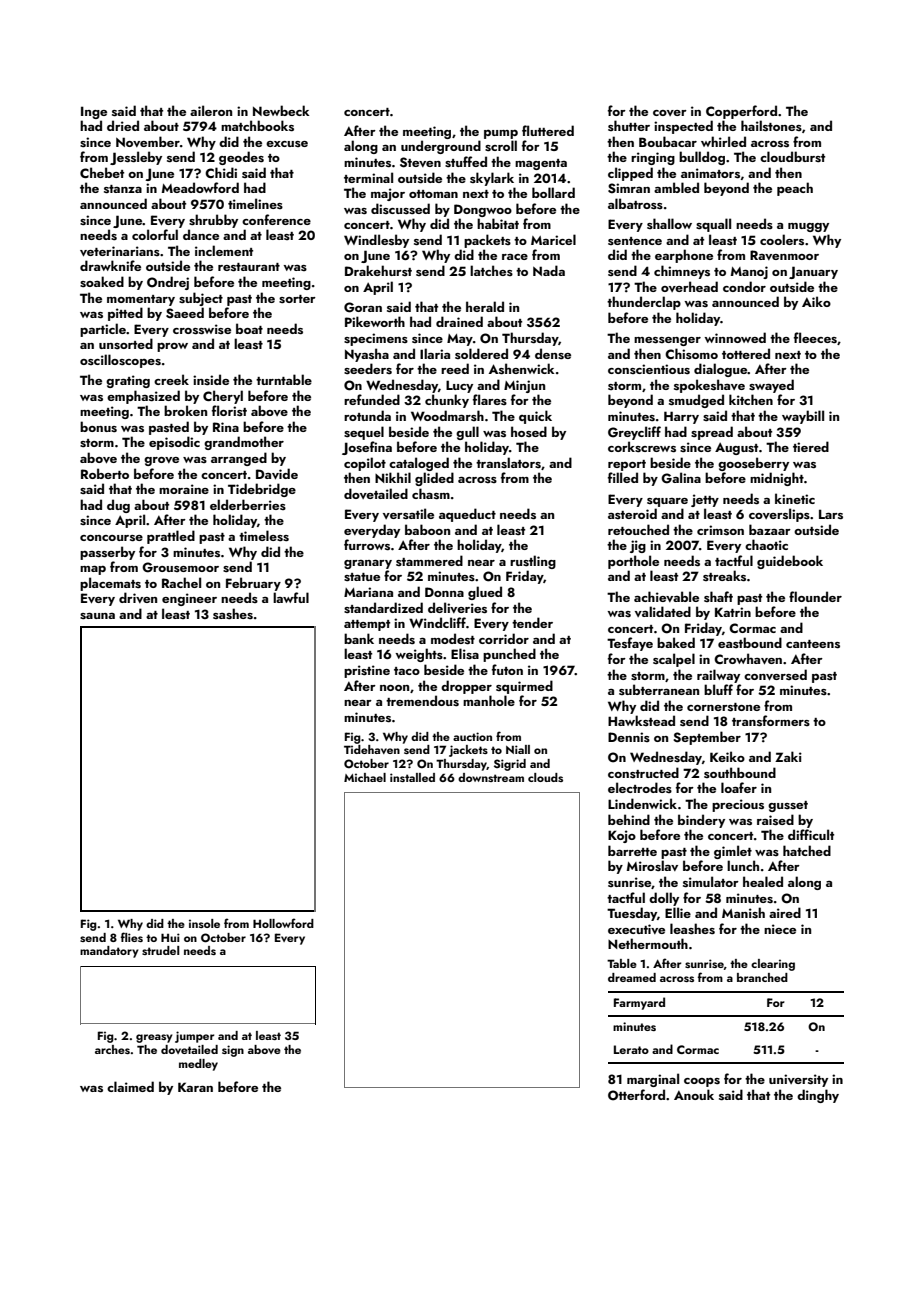  Describe the element at coordinates (365, 777) in the page. I see `Michael` at that location.
